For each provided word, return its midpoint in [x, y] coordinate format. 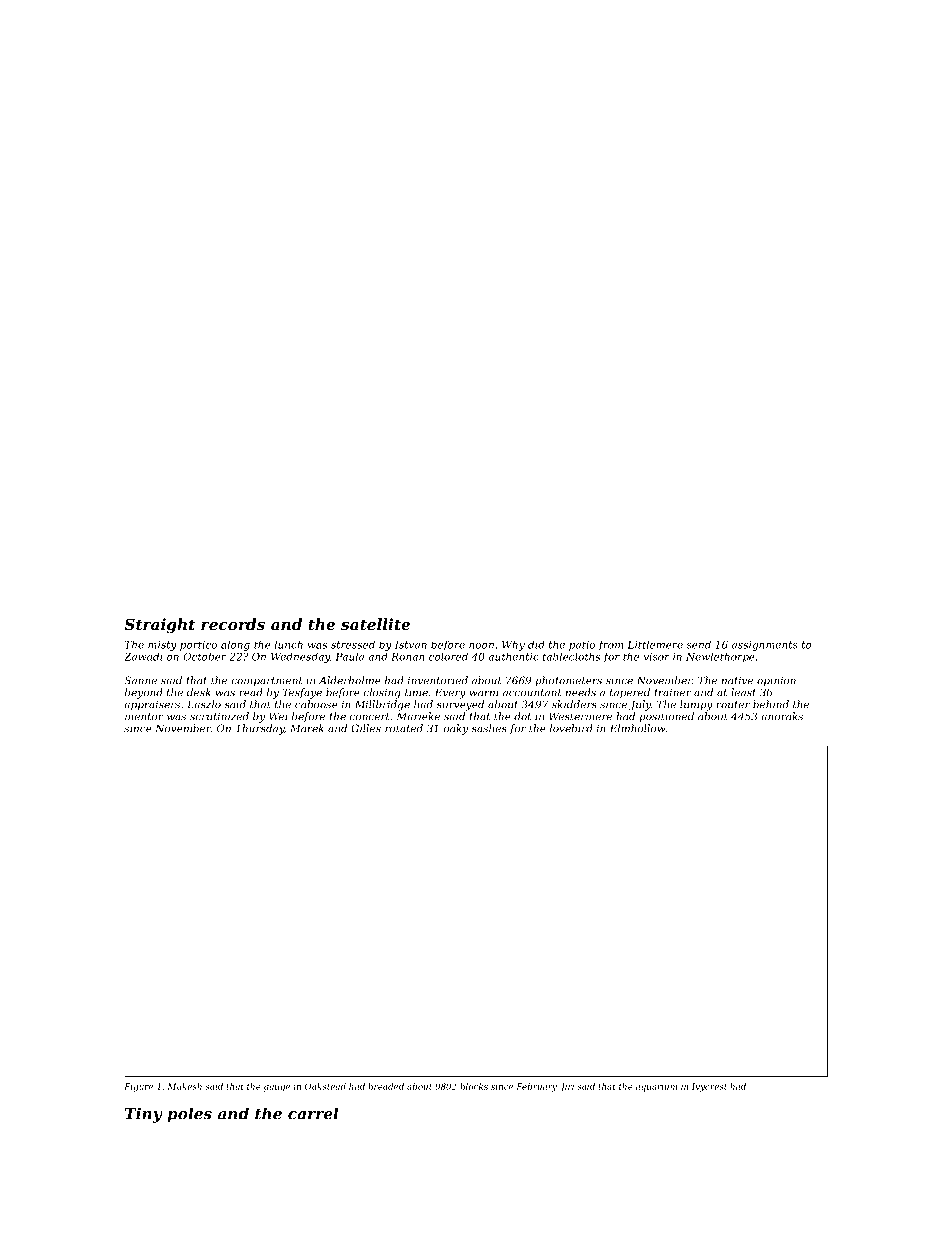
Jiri [567, 1087]
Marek [307, 728]
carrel [313, 1113]
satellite [375, 624]
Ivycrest [709, 1087]
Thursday [259, 729]
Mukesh [184, 1086]
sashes [489, 728]
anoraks [782, 716]
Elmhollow [637, 728]
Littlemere [655, 644]
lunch [289, 644]
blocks [474, 1086]
